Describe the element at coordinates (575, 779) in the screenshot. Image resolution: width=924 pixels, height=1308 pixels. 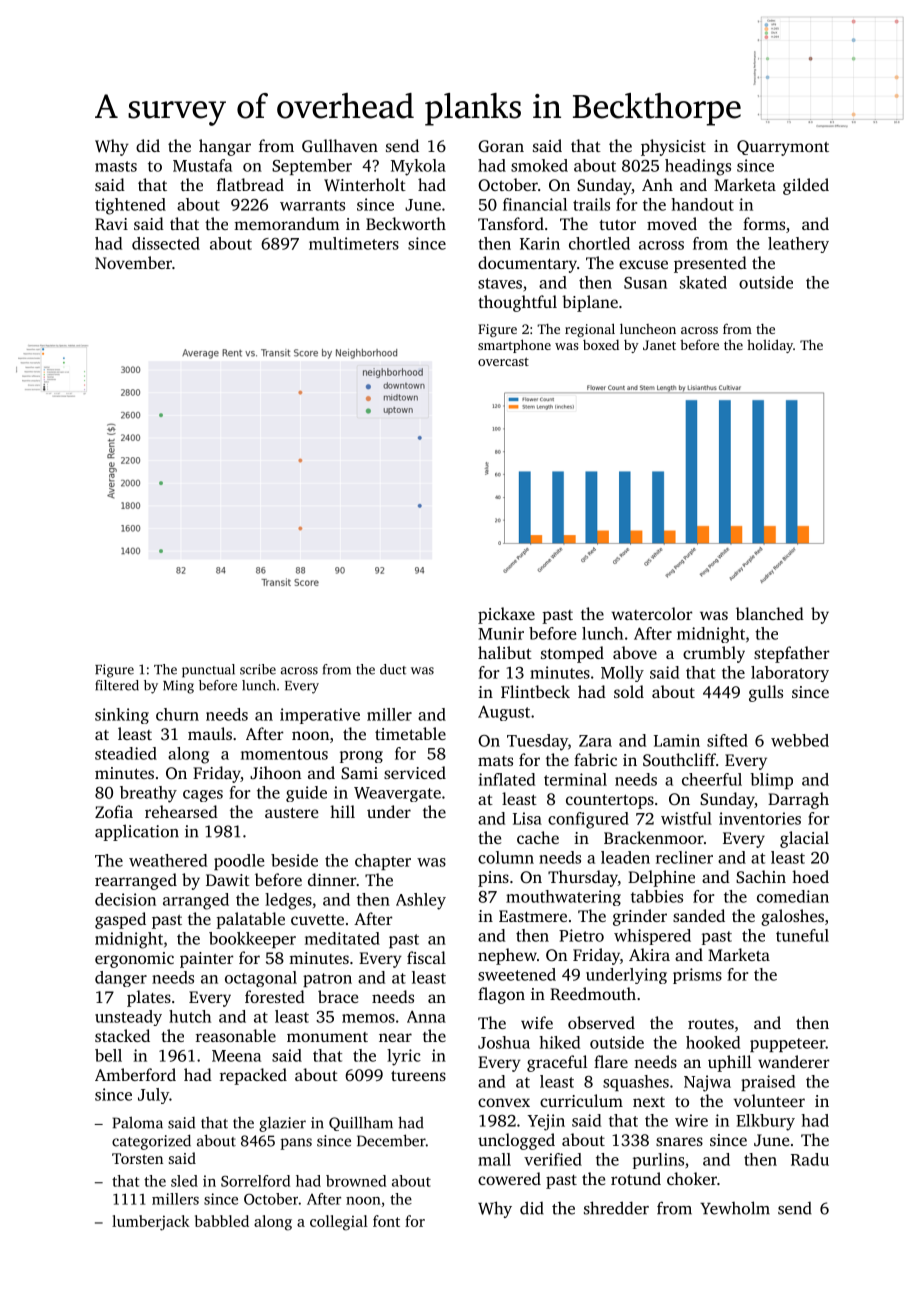
I see `terminal` at that location.
